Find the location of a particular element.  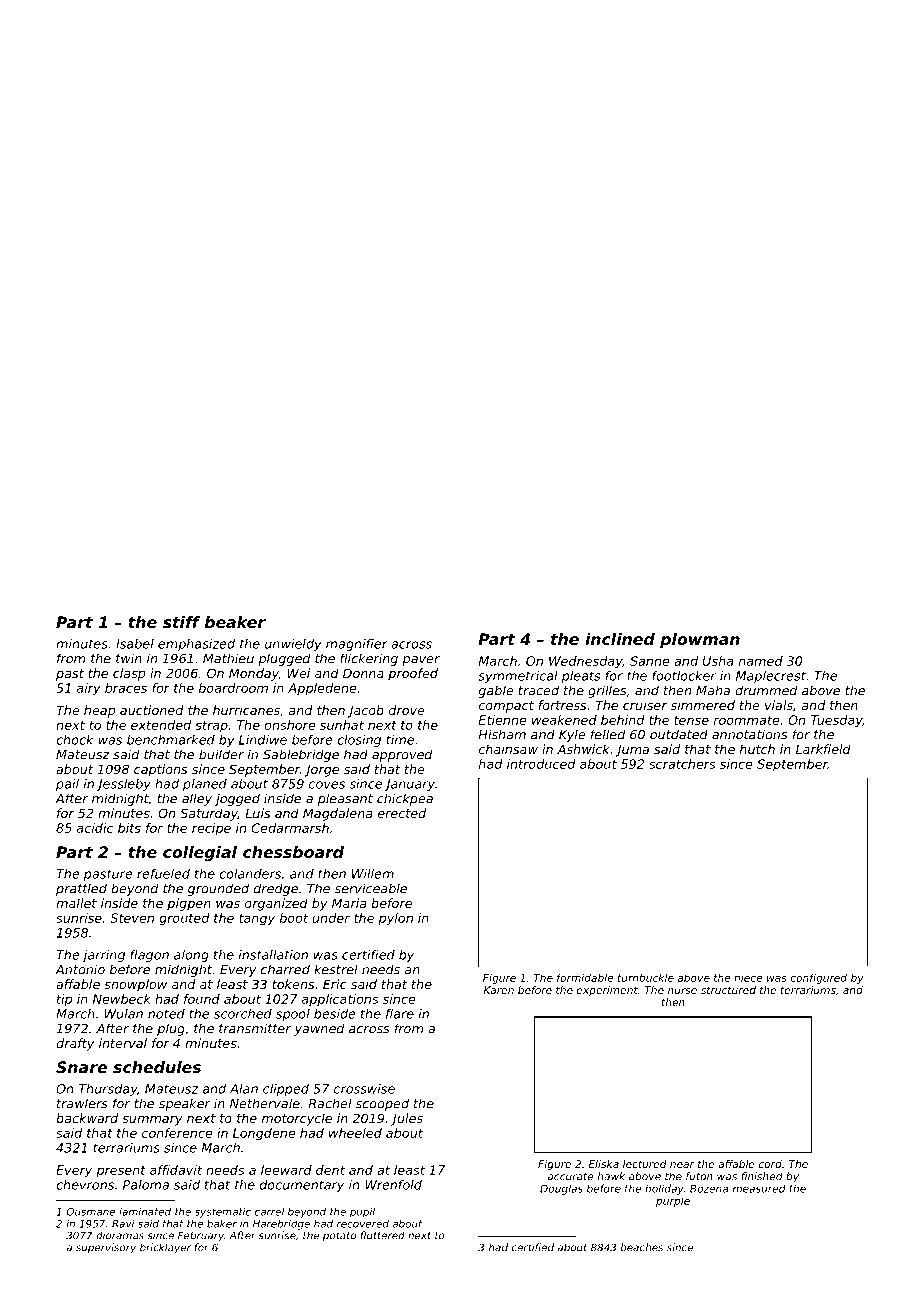

plowman is located at coordinates (700, 641).
